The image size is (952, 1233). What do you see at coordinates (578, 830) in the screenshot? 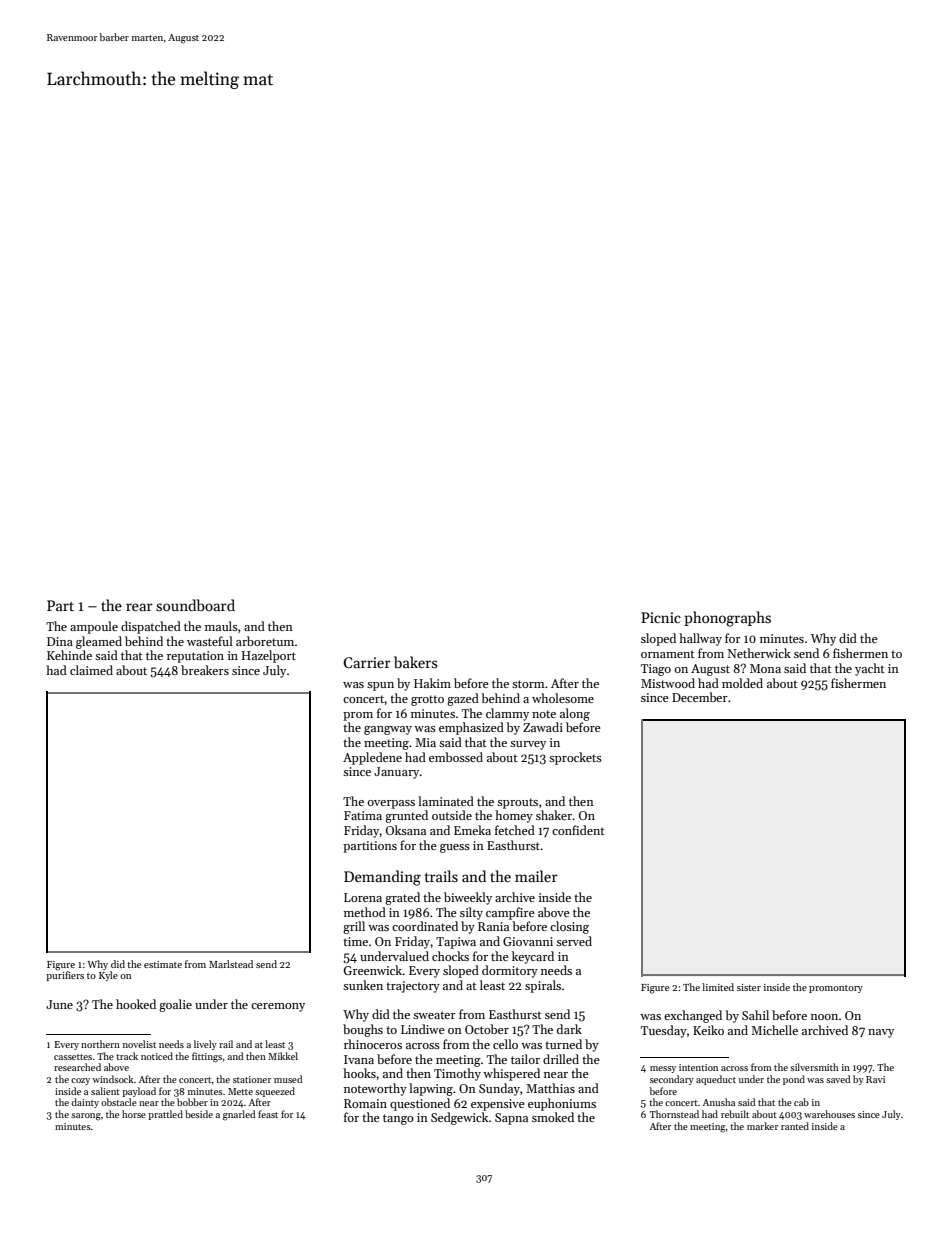
I see `confident` at bounding box center [578, 830].
